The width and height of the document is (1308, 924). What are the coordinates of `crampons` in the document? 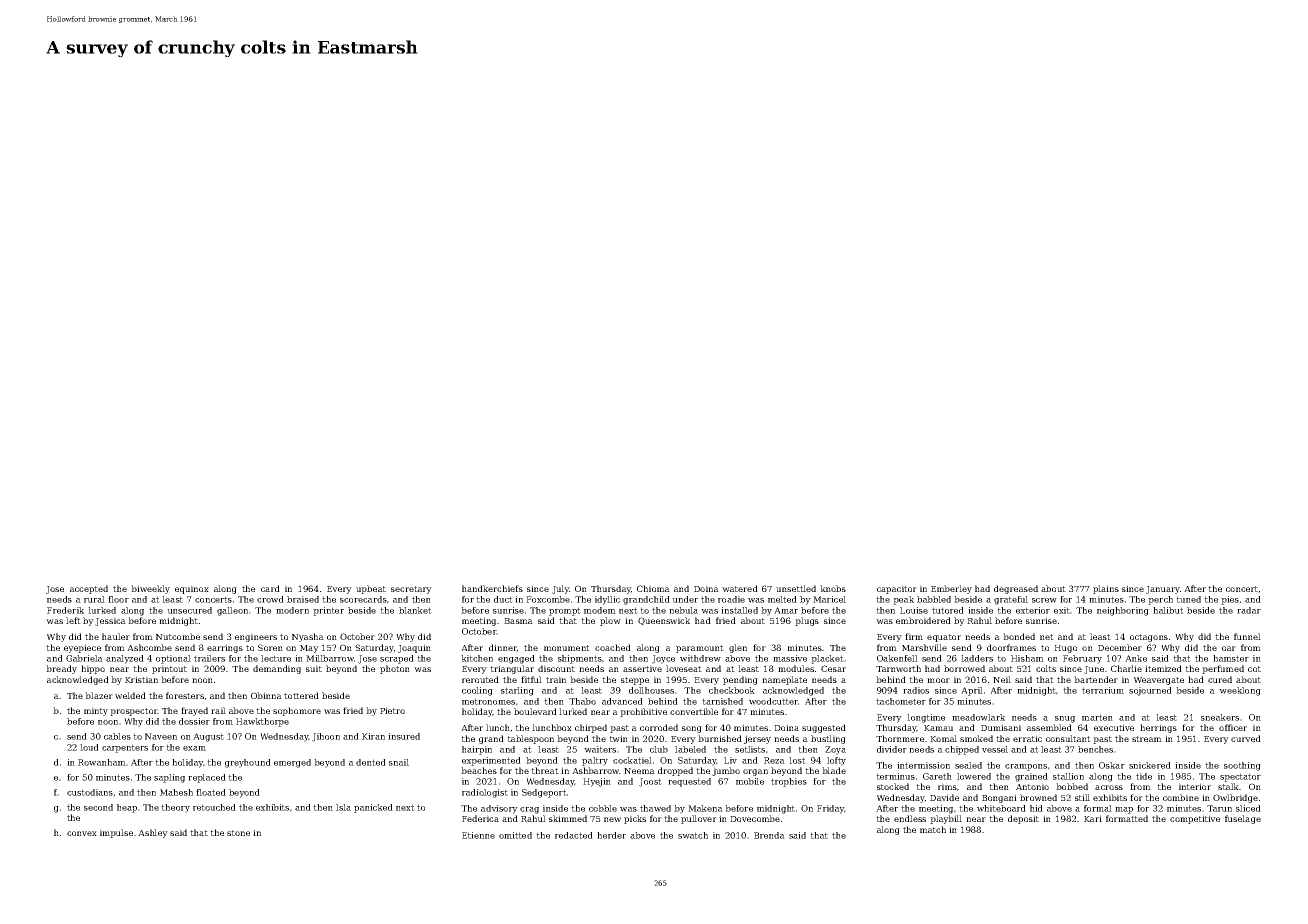 It's located at (1026, 767).
